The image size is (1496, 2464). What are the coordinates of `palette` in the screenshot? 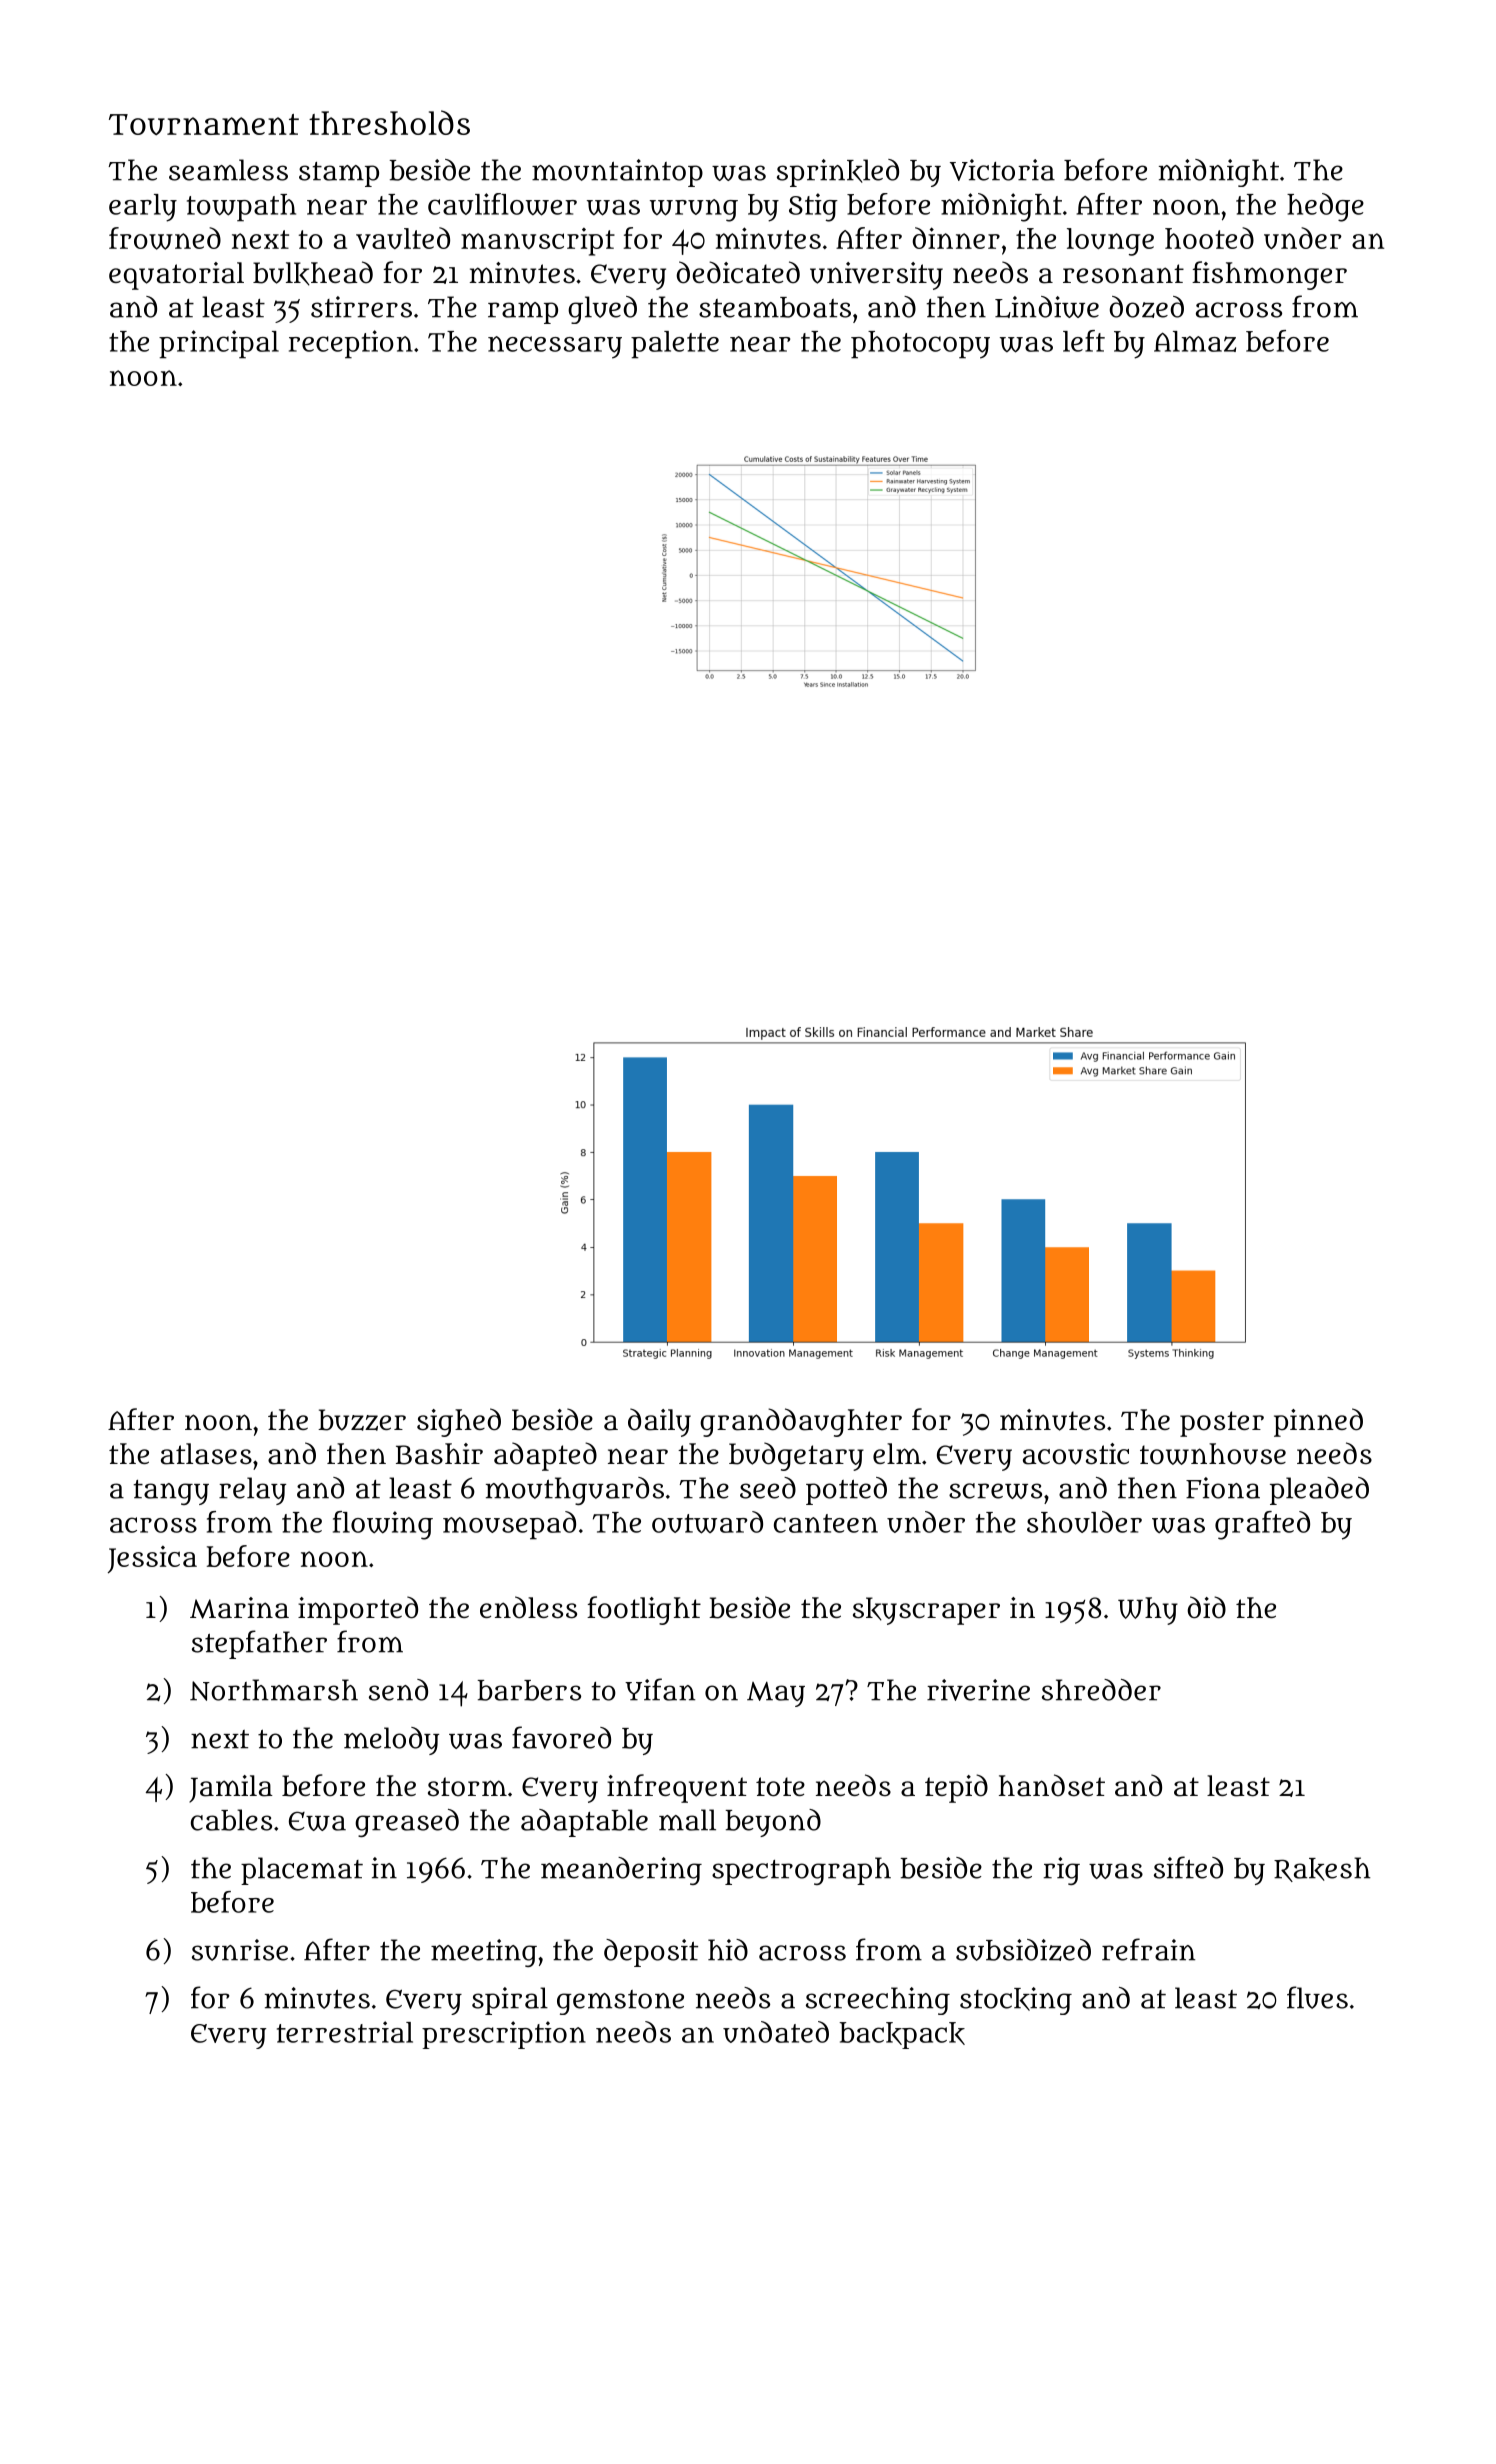 It's located at (675, 345).
